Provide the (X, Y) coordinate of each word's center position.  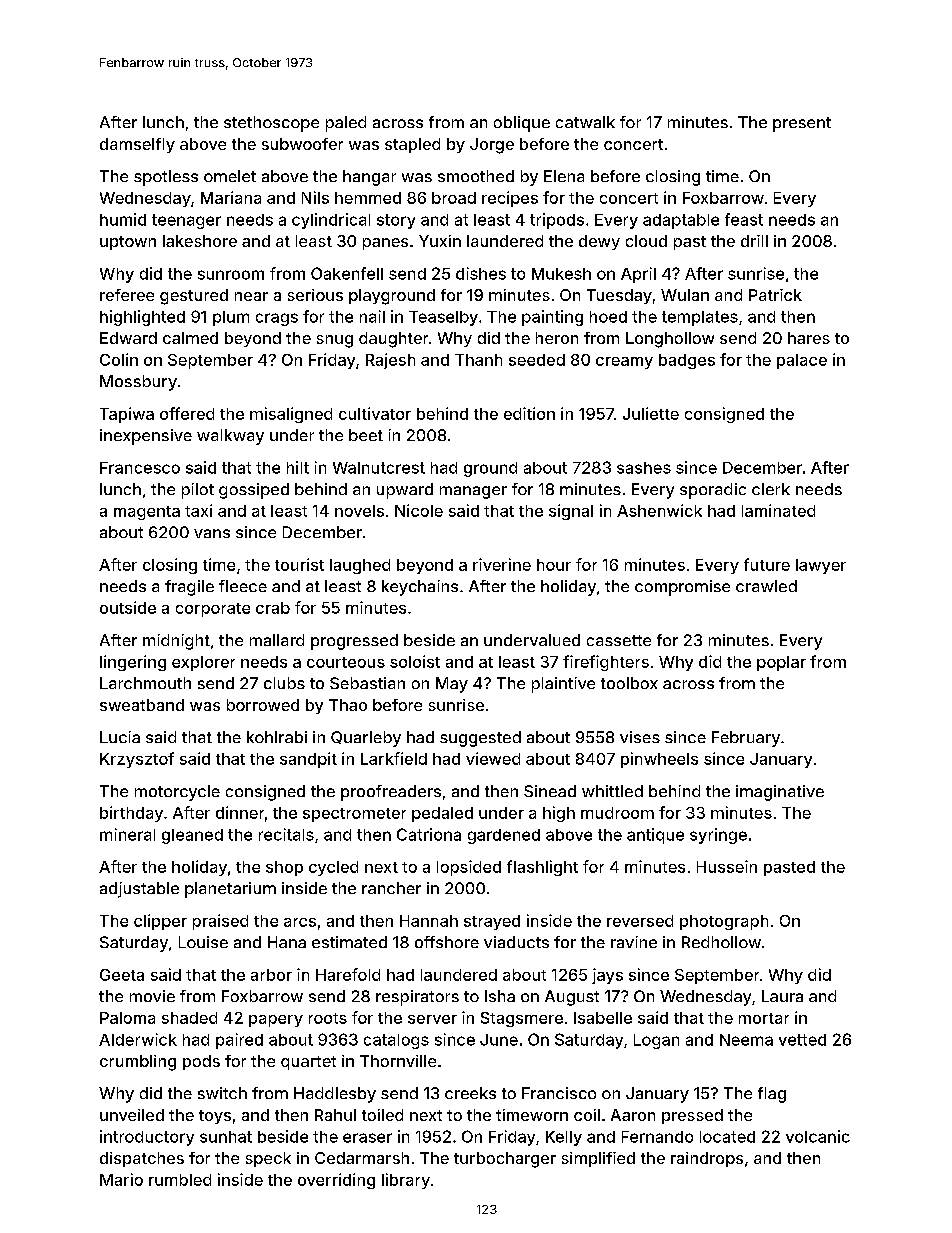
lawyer (821, 566)
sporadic (713, 491)
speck (268, 1159)
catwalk (585, 122)
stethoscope (271, 124)
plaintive (563, 685)
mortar (764, 1018)
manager (473, 492)
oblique (522, 124)
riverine (502, 564)
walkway (230, 437)
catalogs (396, 1041)
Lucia (120, 737)
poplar (781, 663)
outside (128, 607)
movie (152, 996)
